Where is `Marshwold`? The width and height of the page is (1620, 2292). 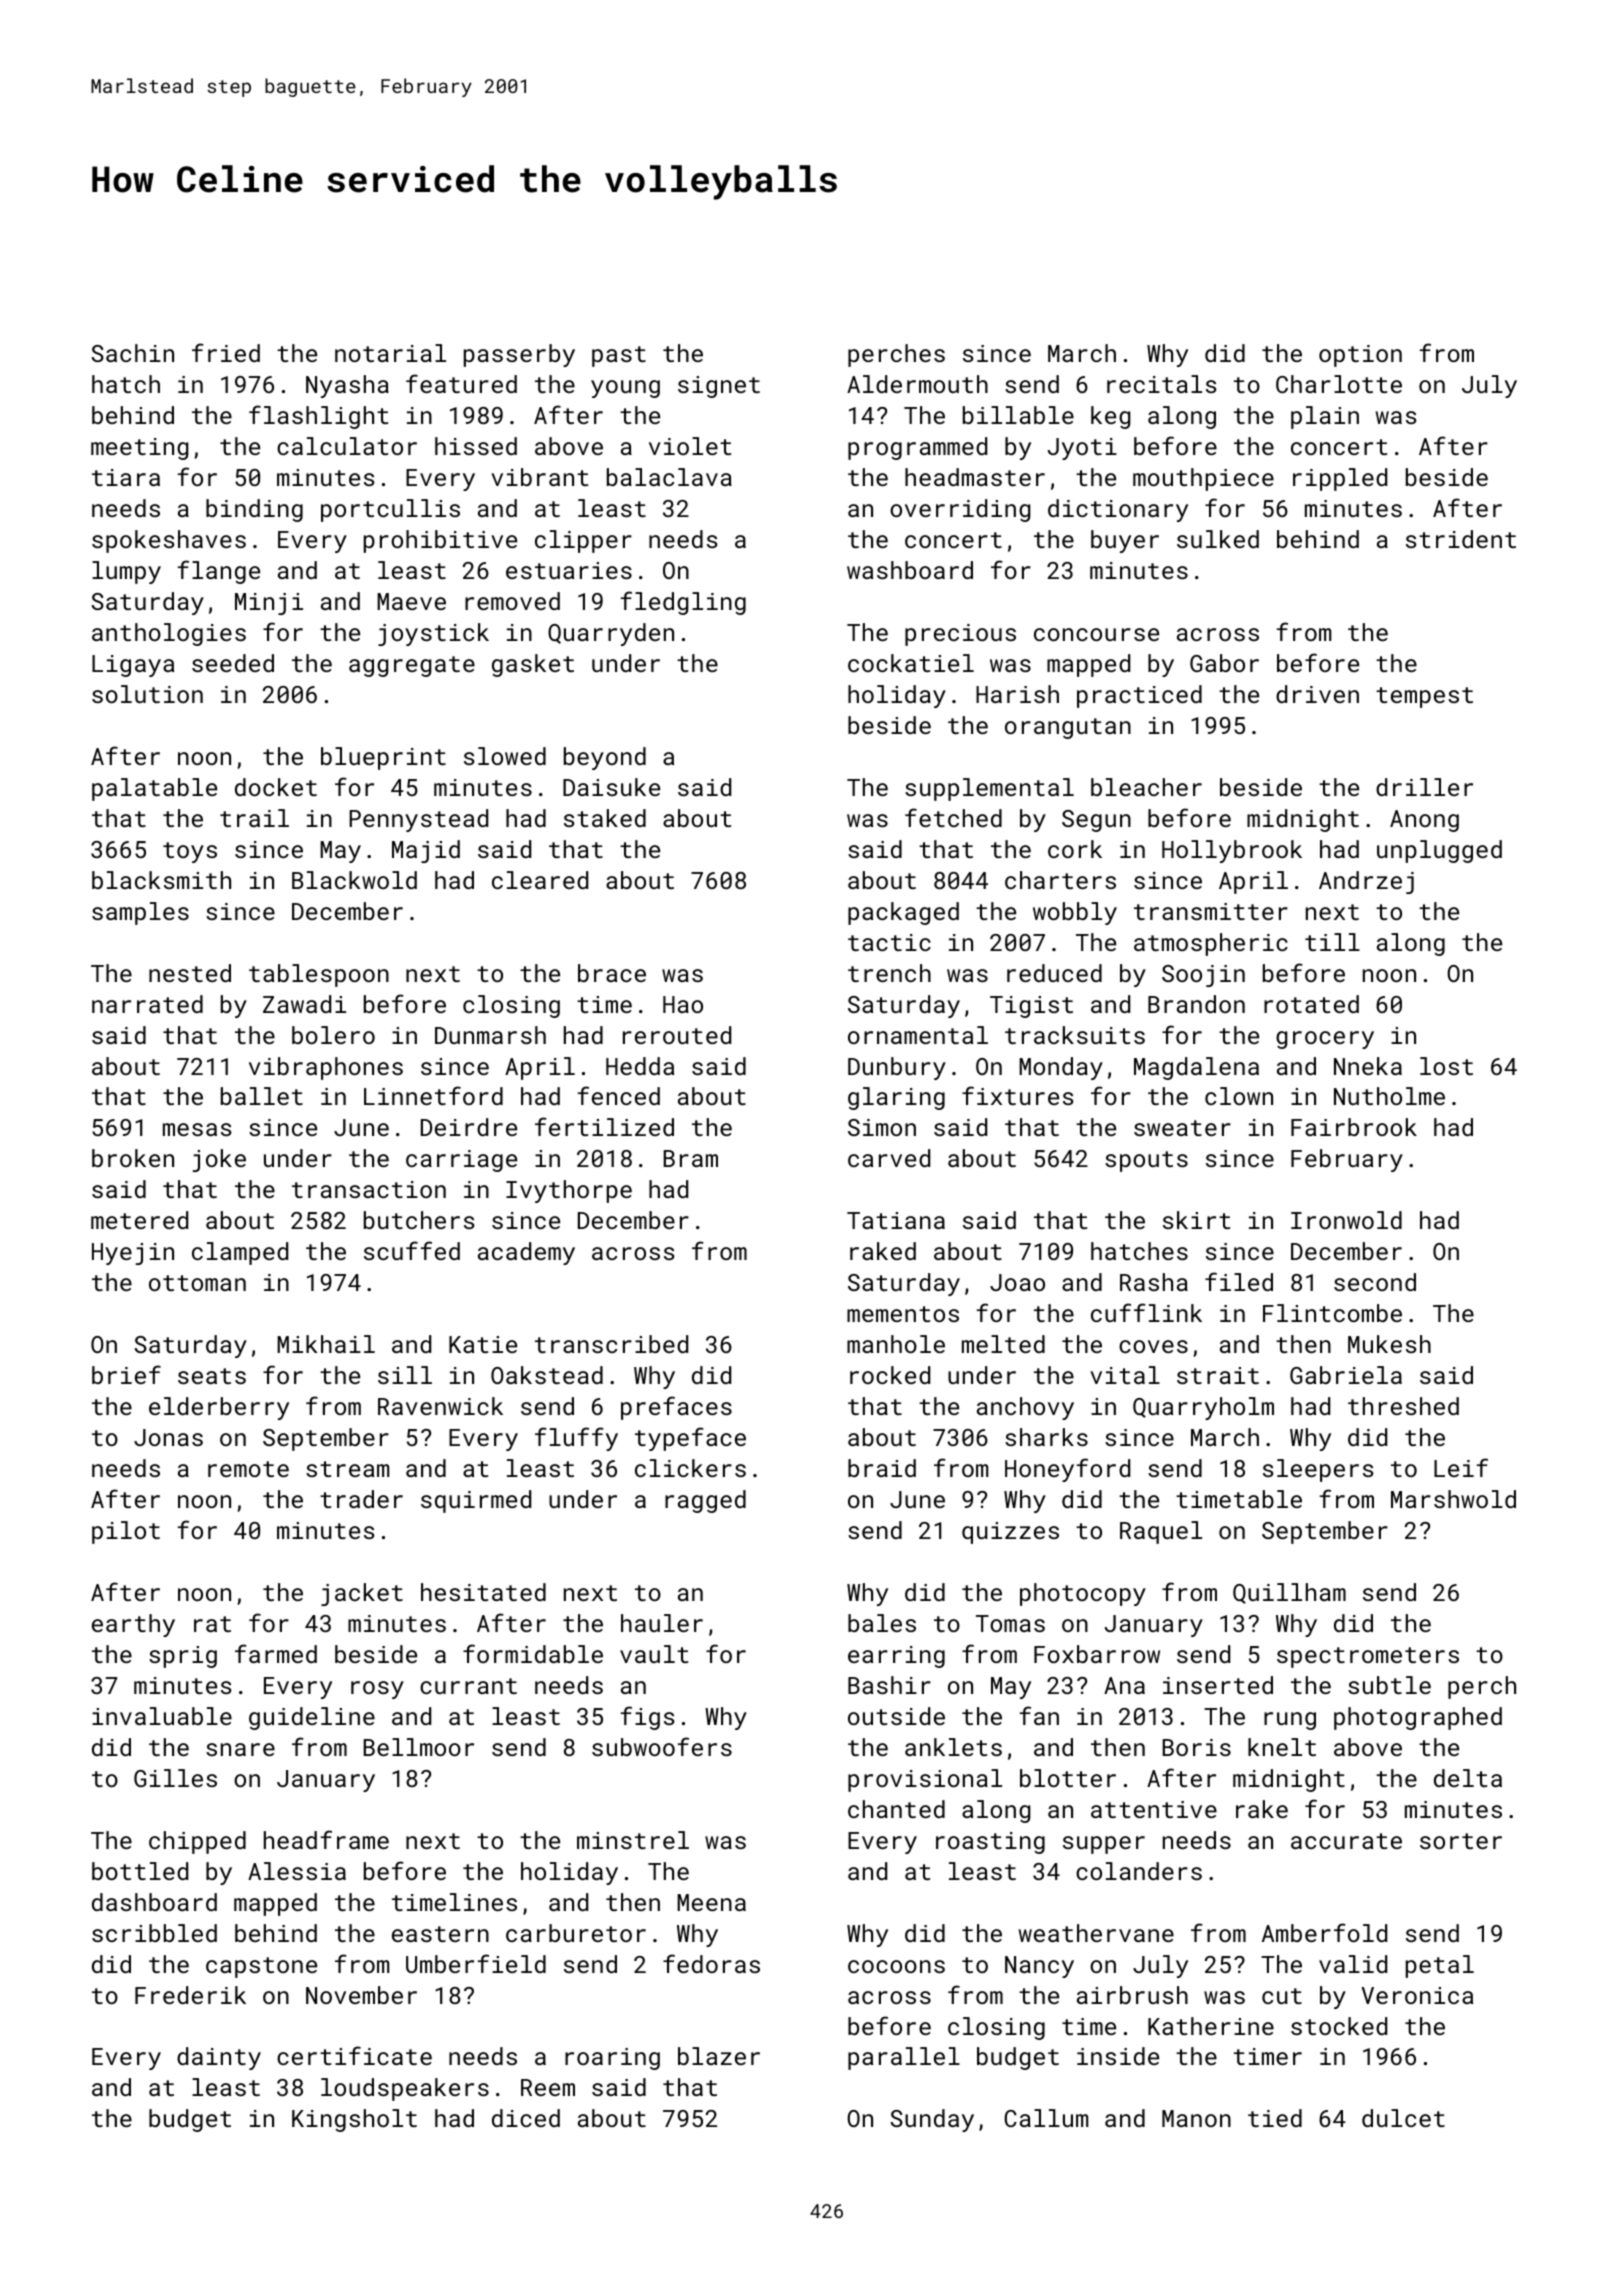
Marshwold is located at coordinates (1453, 1499).
